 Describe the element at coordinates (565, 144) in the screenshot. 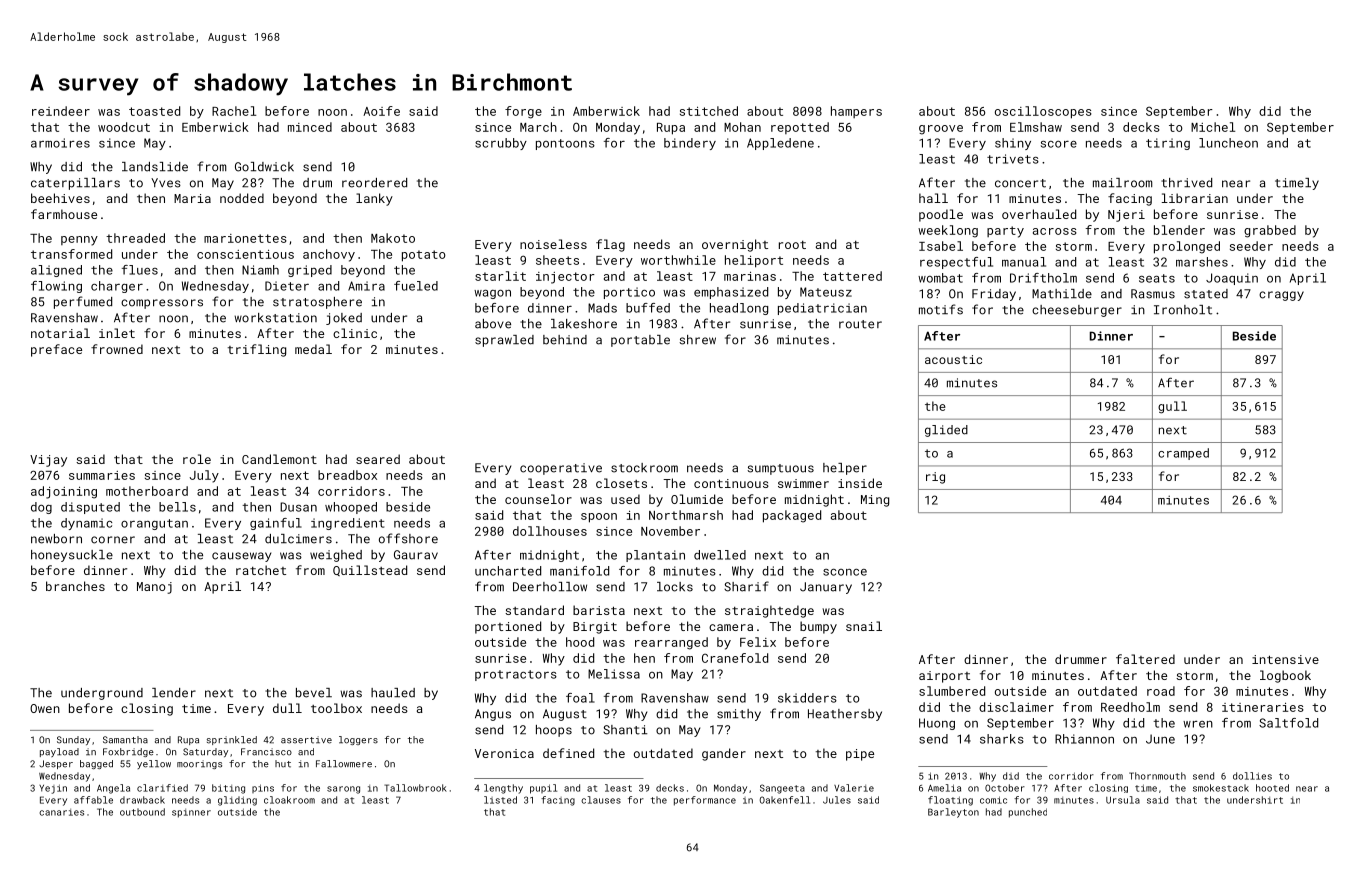

I see `pontoons` at that location.
